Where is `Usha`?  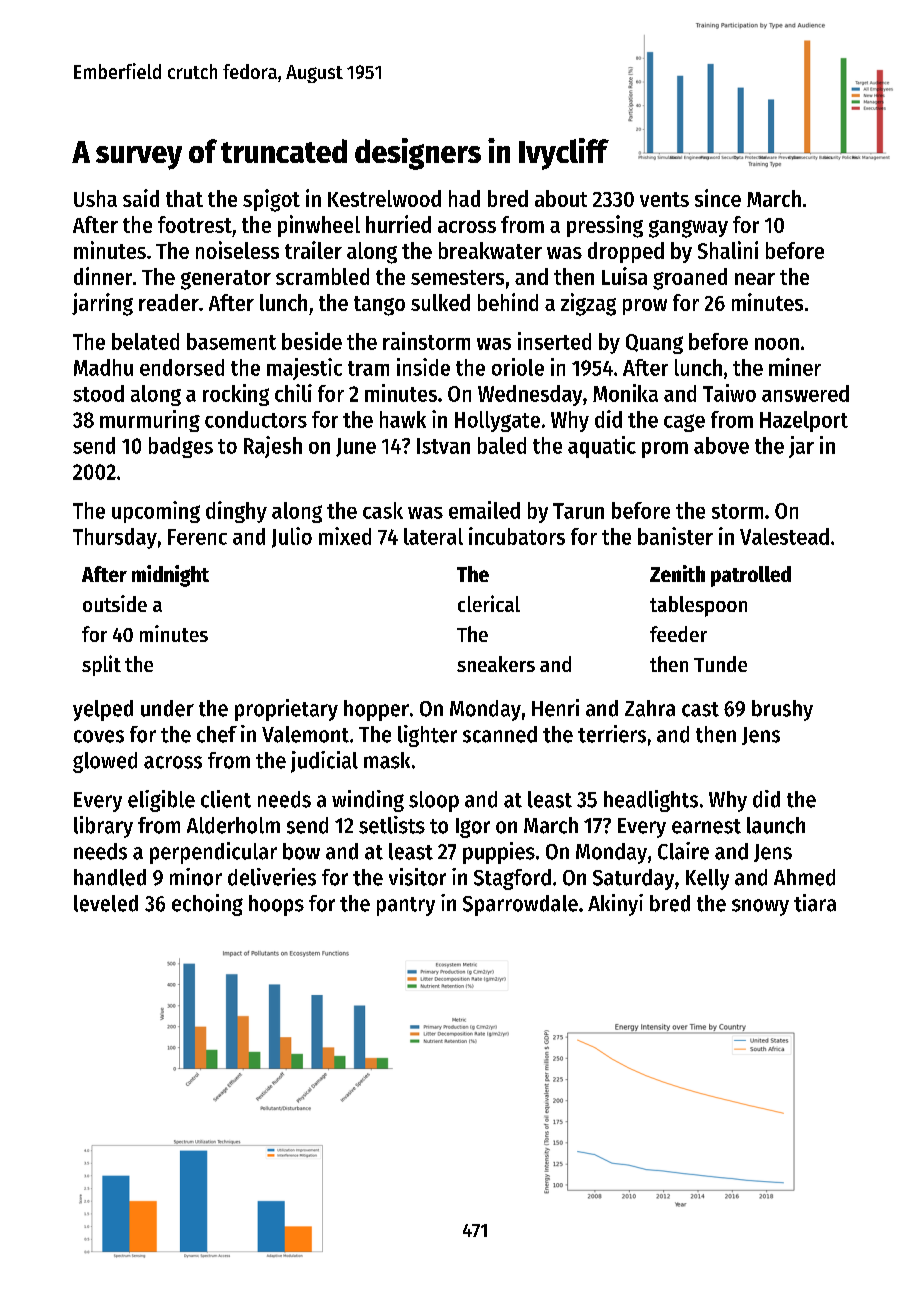 Usha is located at coordinates (95, 198).
